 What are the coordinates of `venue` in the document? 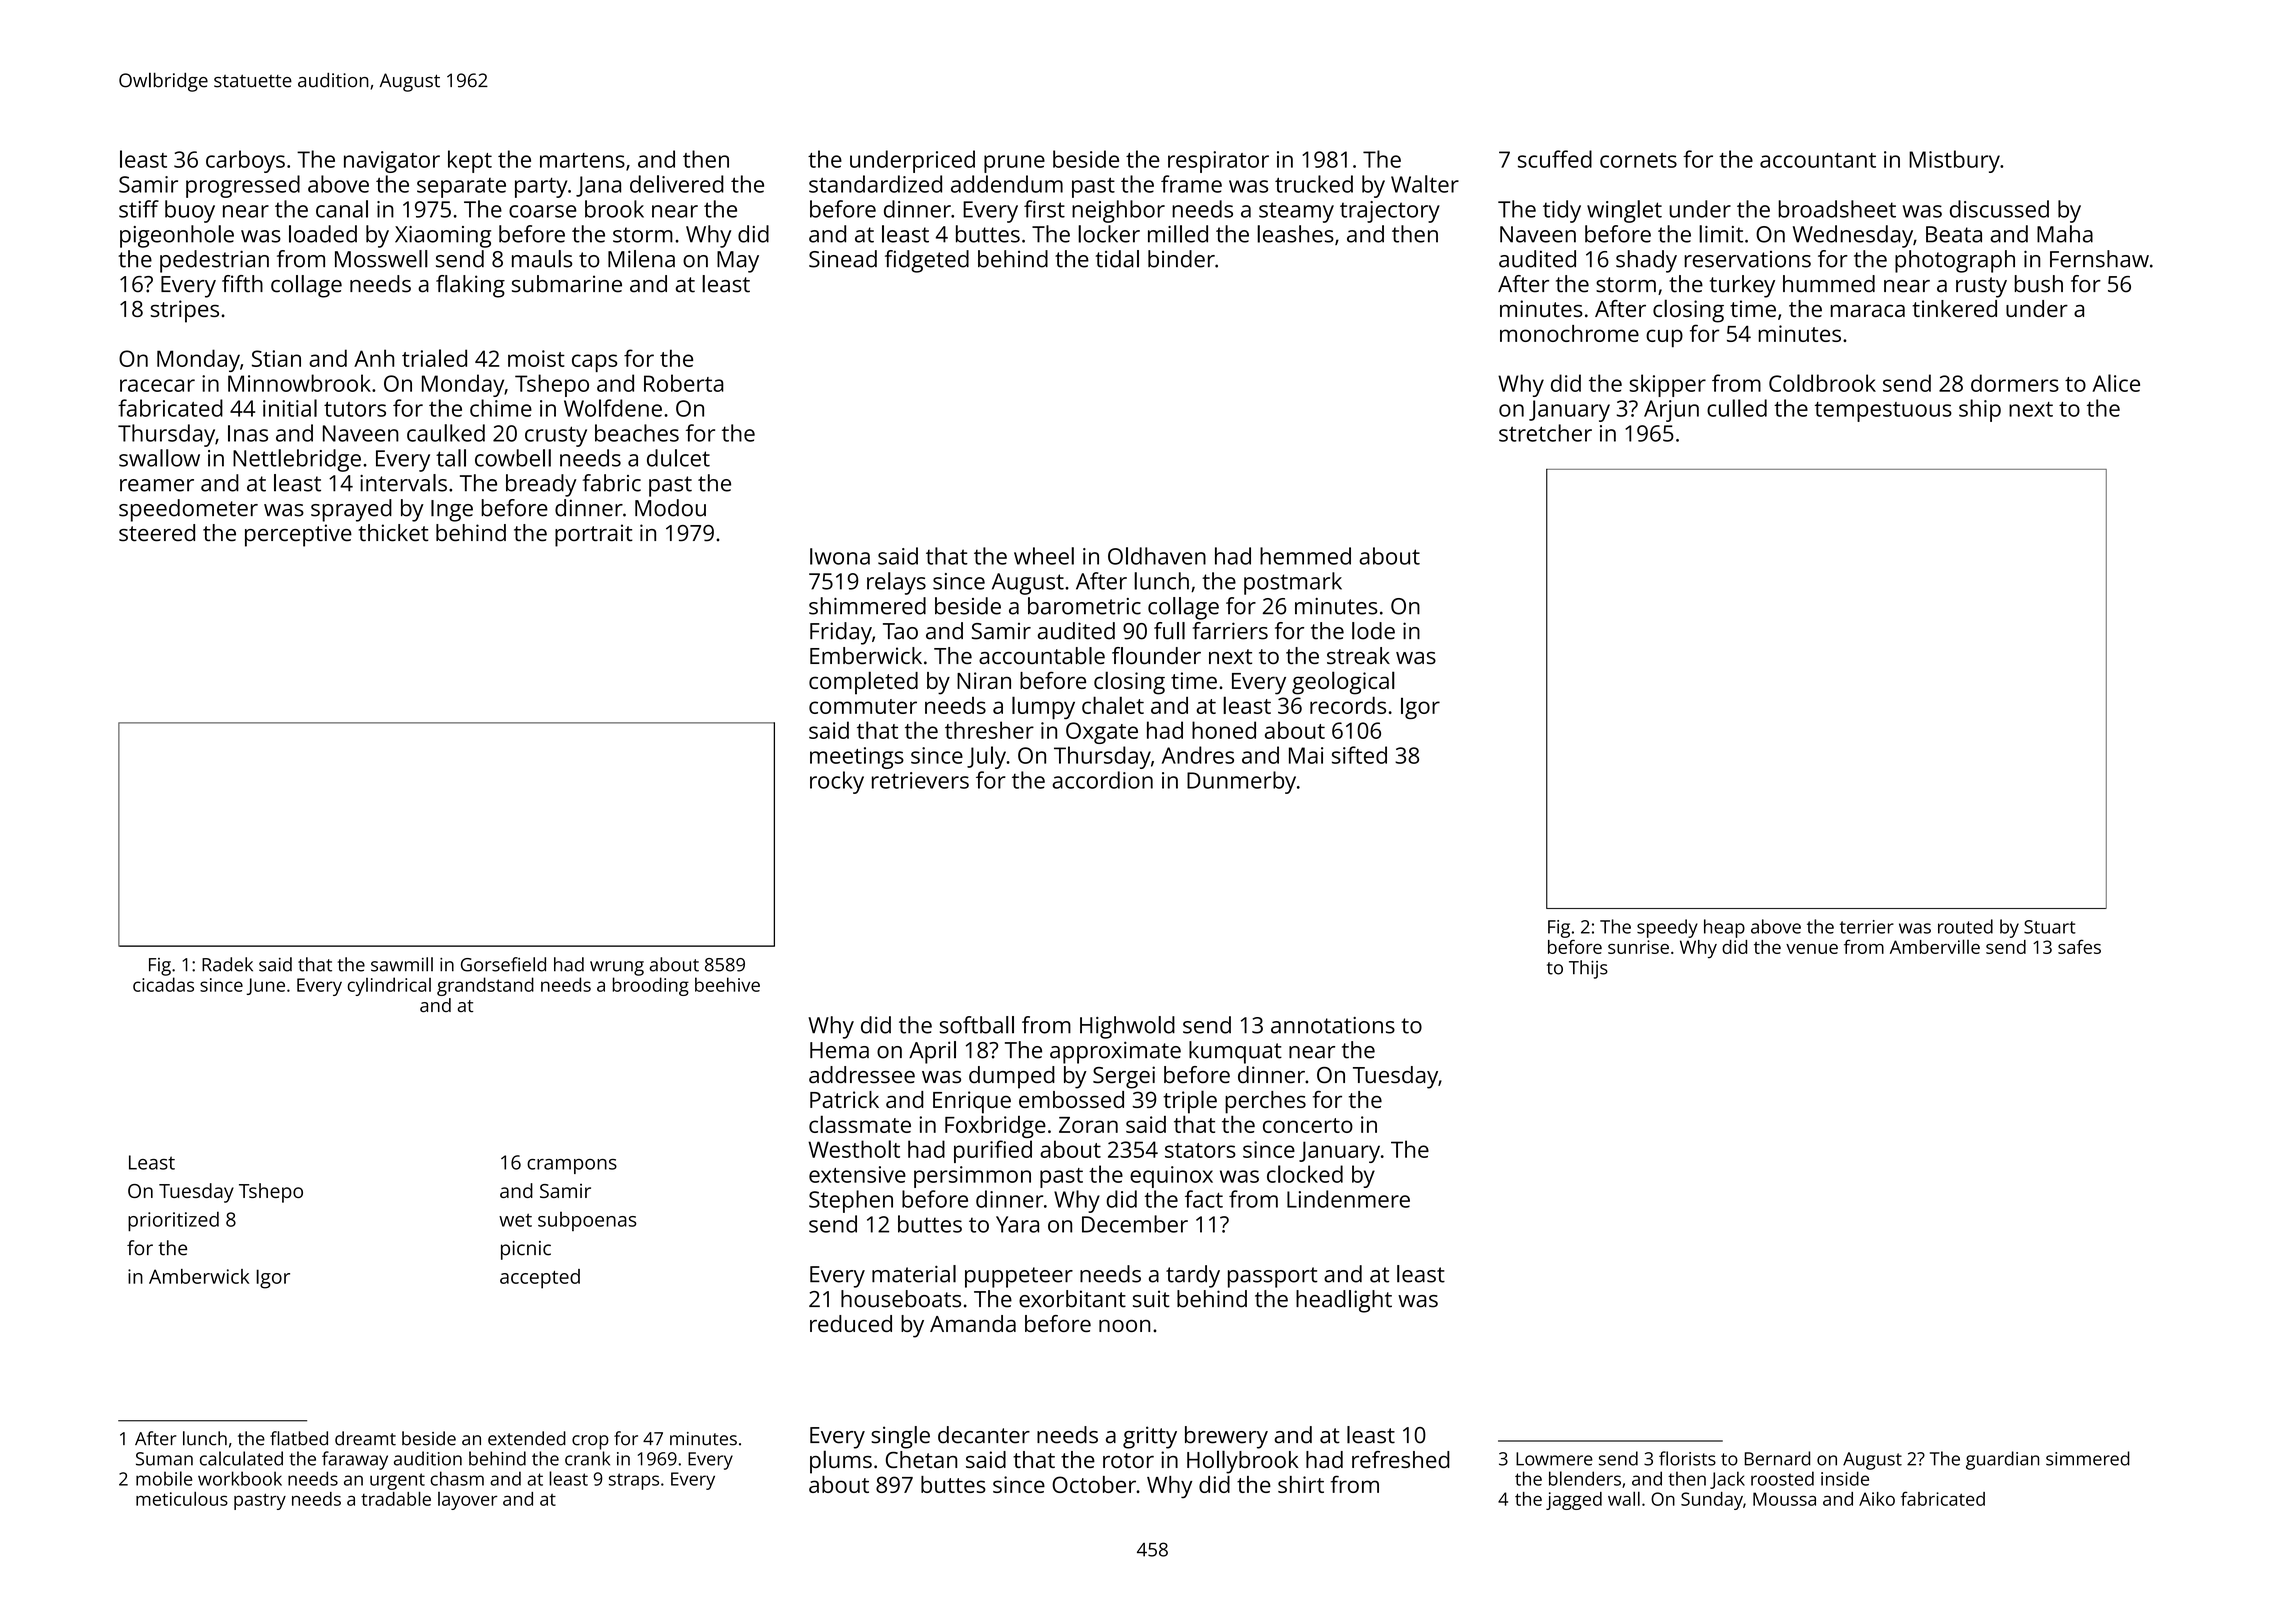 It's located at (1812, 949).
